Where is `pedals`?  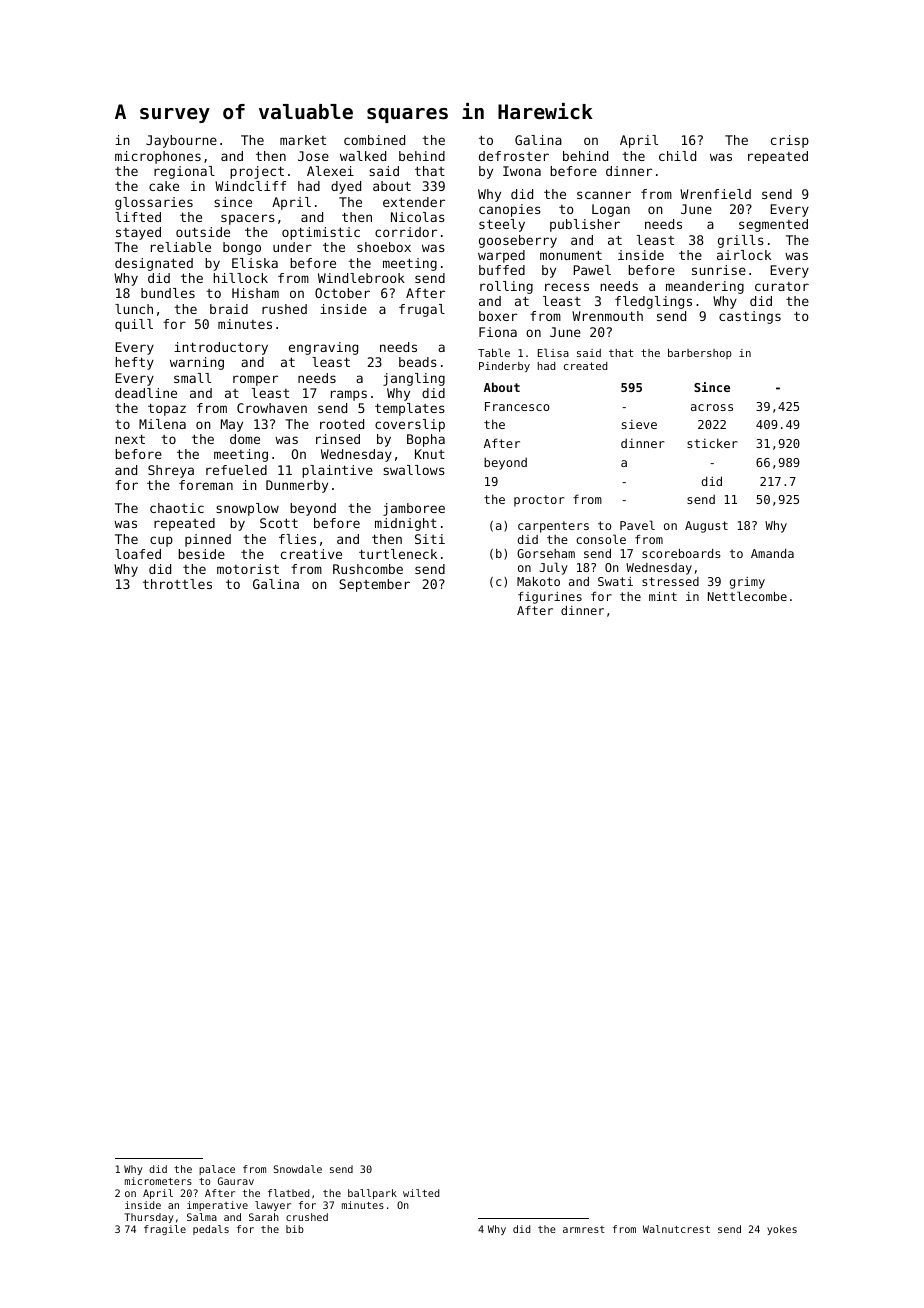
pedals is located at coordinates (211, 1230).
